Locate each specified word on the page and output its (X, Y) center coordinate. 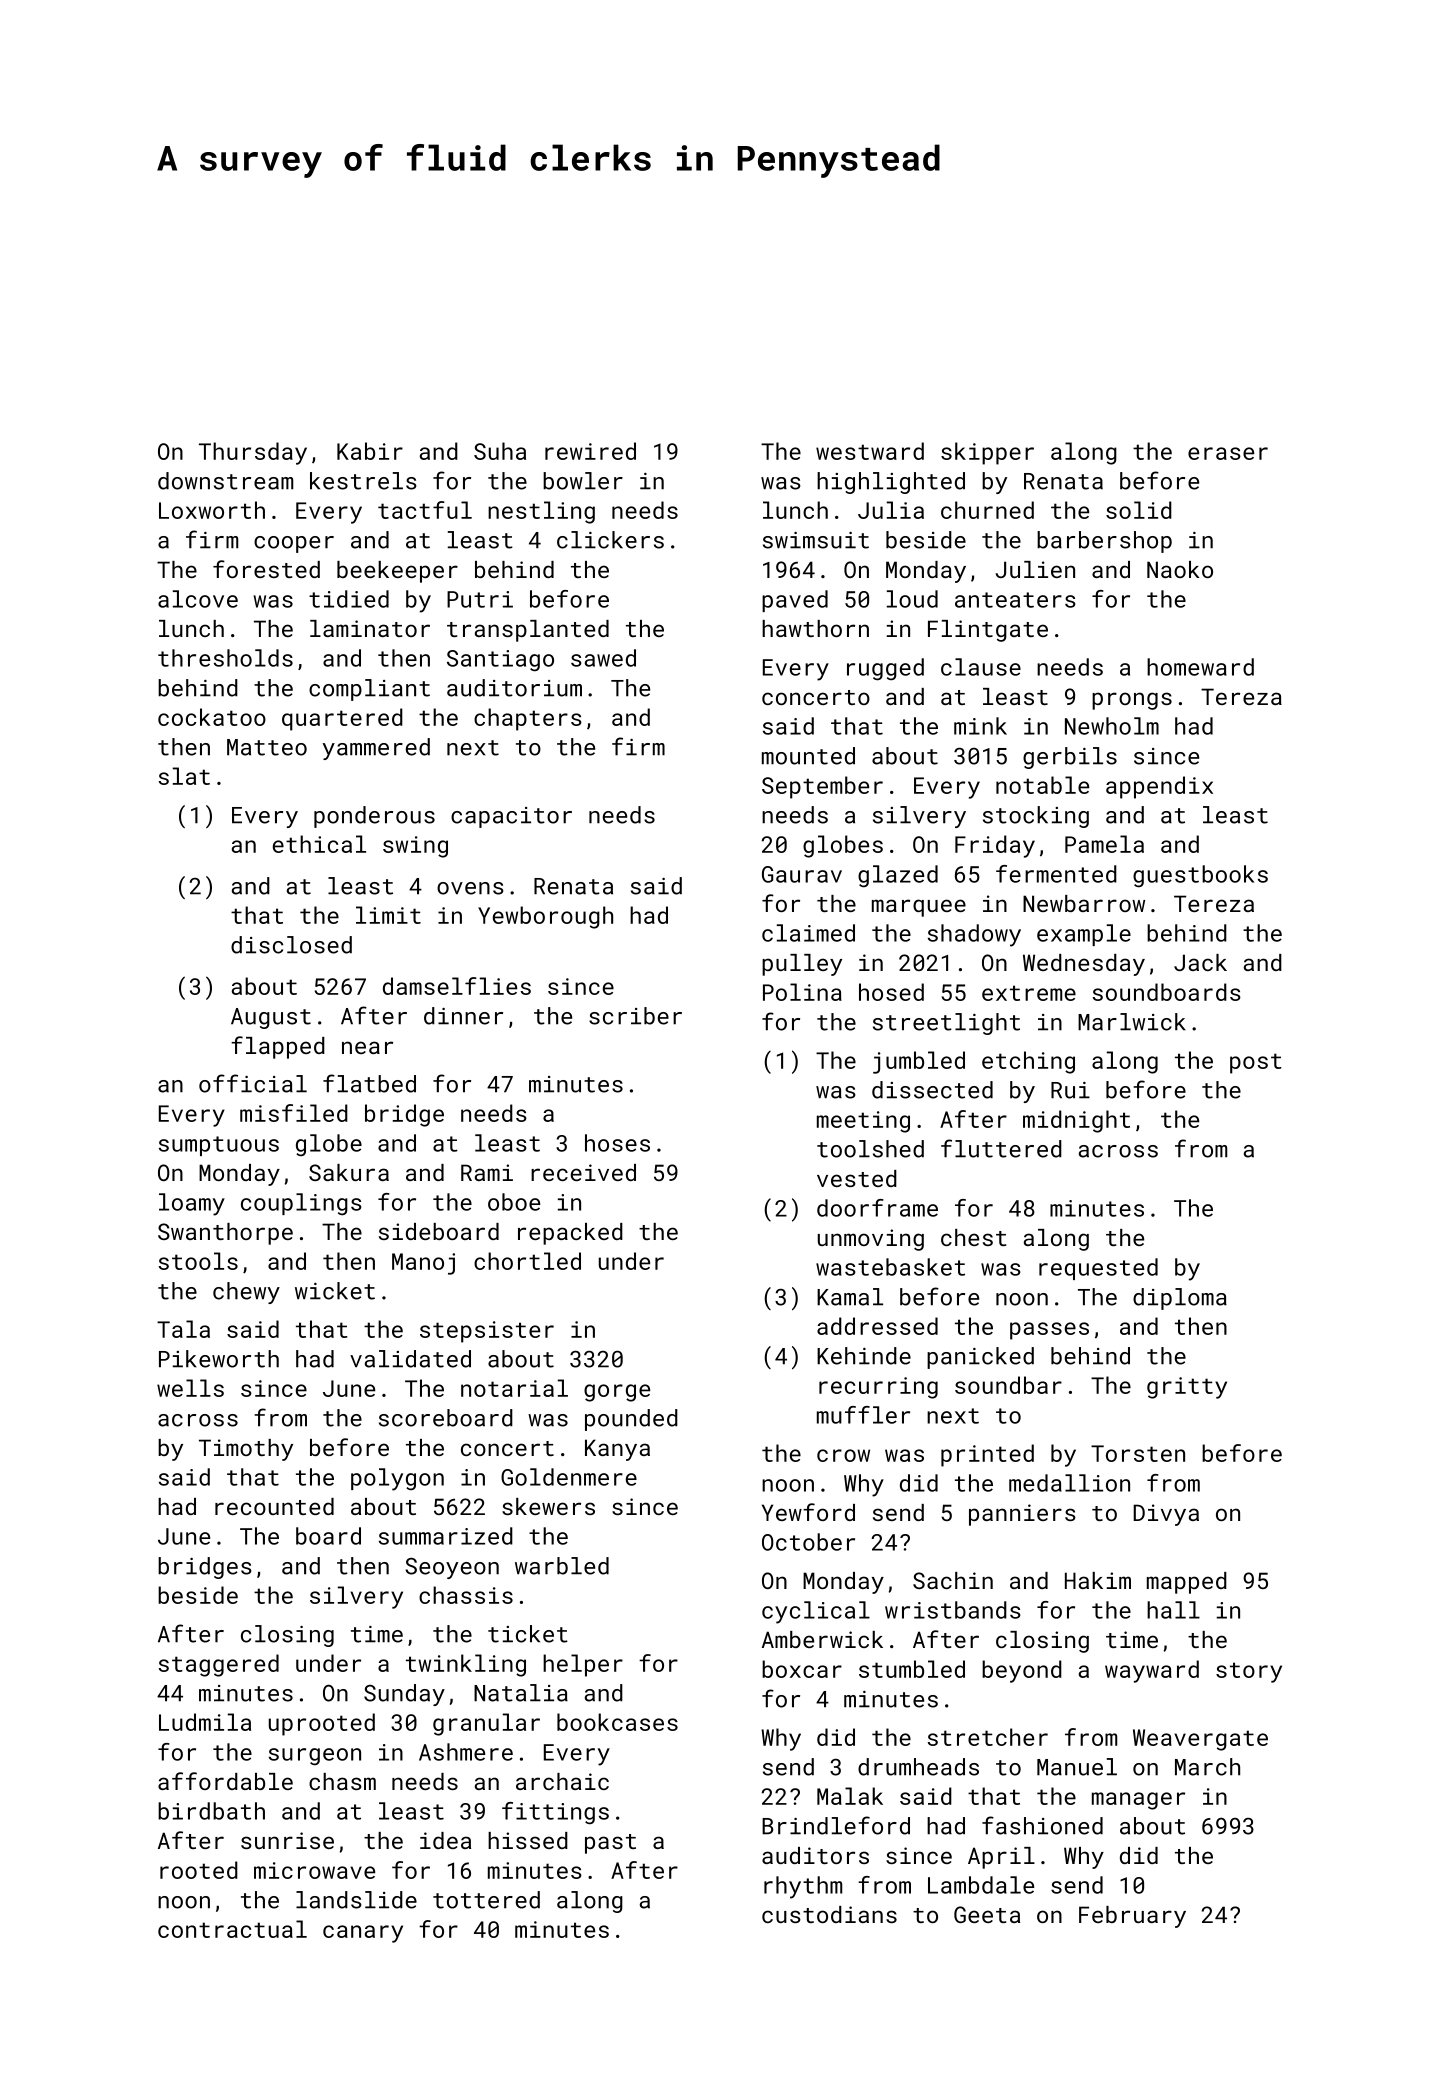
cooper (294, 544)
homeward (1200, 667)
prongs (1132, 701)
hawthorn (815, 628)
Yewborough (545, 917)
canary (363, 1934)
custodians (829, 1914)
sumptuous (219, 1146)
